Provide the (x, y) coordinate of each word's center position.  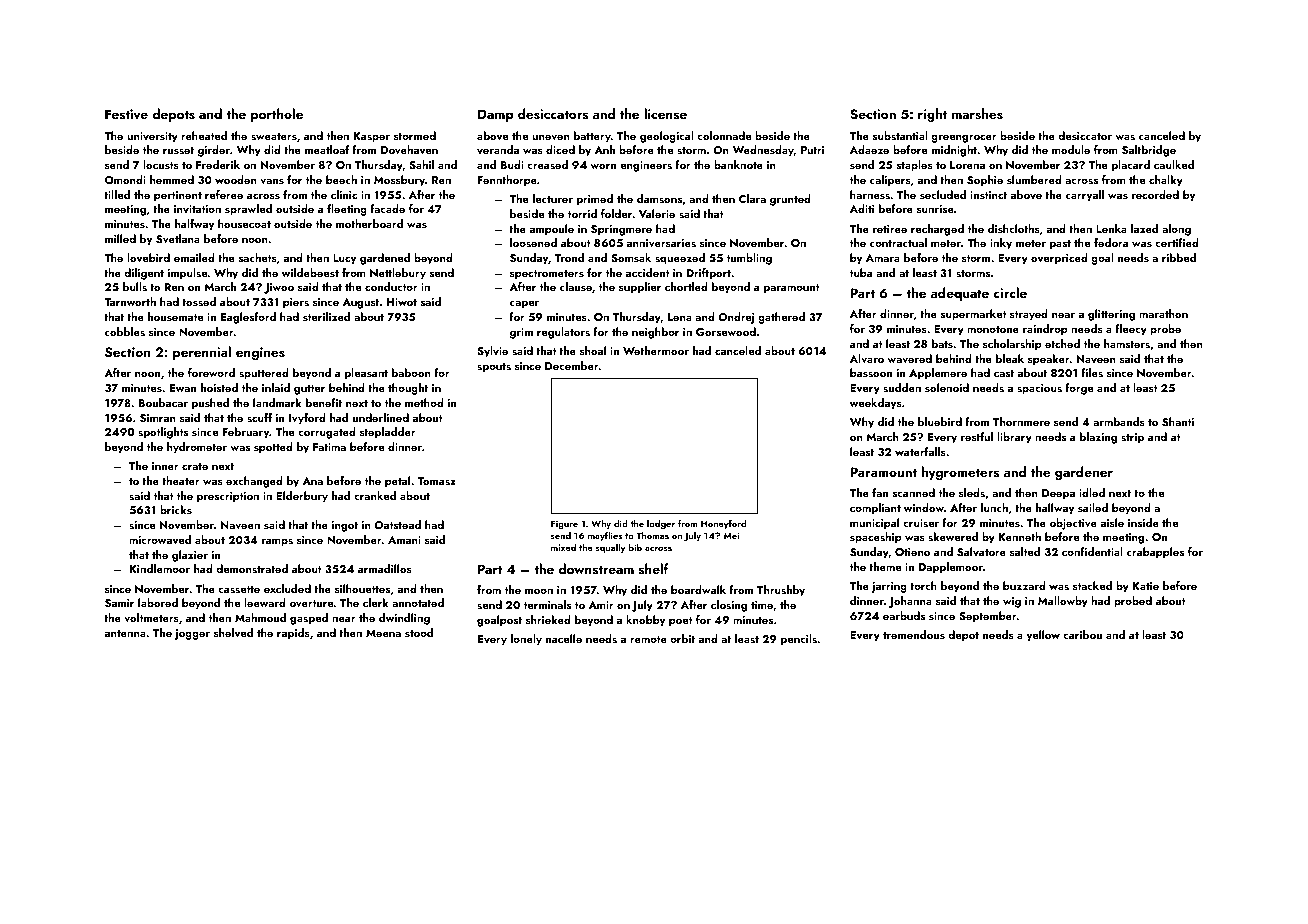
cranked (375, 495)
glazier (190, 556)
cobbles (125, 331)
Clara (752, 198)
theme (885, 566)
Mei (731, 535)
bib (635, 547)
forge (1079, 389)
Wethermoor (656, 350)
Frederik (218, 164)
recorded (1155, 194)
